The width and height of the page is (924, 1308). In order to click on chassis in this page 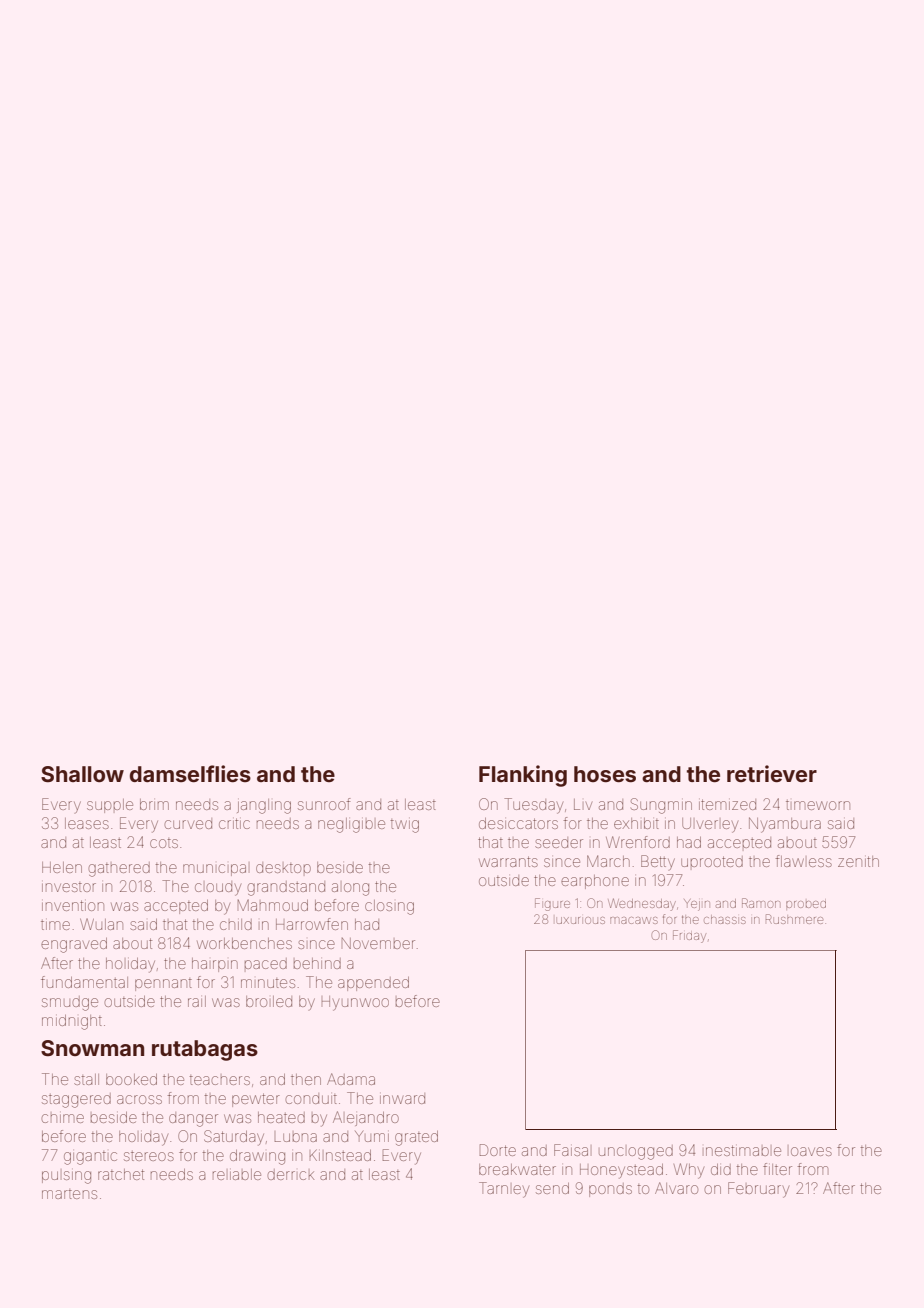, I will do `click(725, 919)`.
